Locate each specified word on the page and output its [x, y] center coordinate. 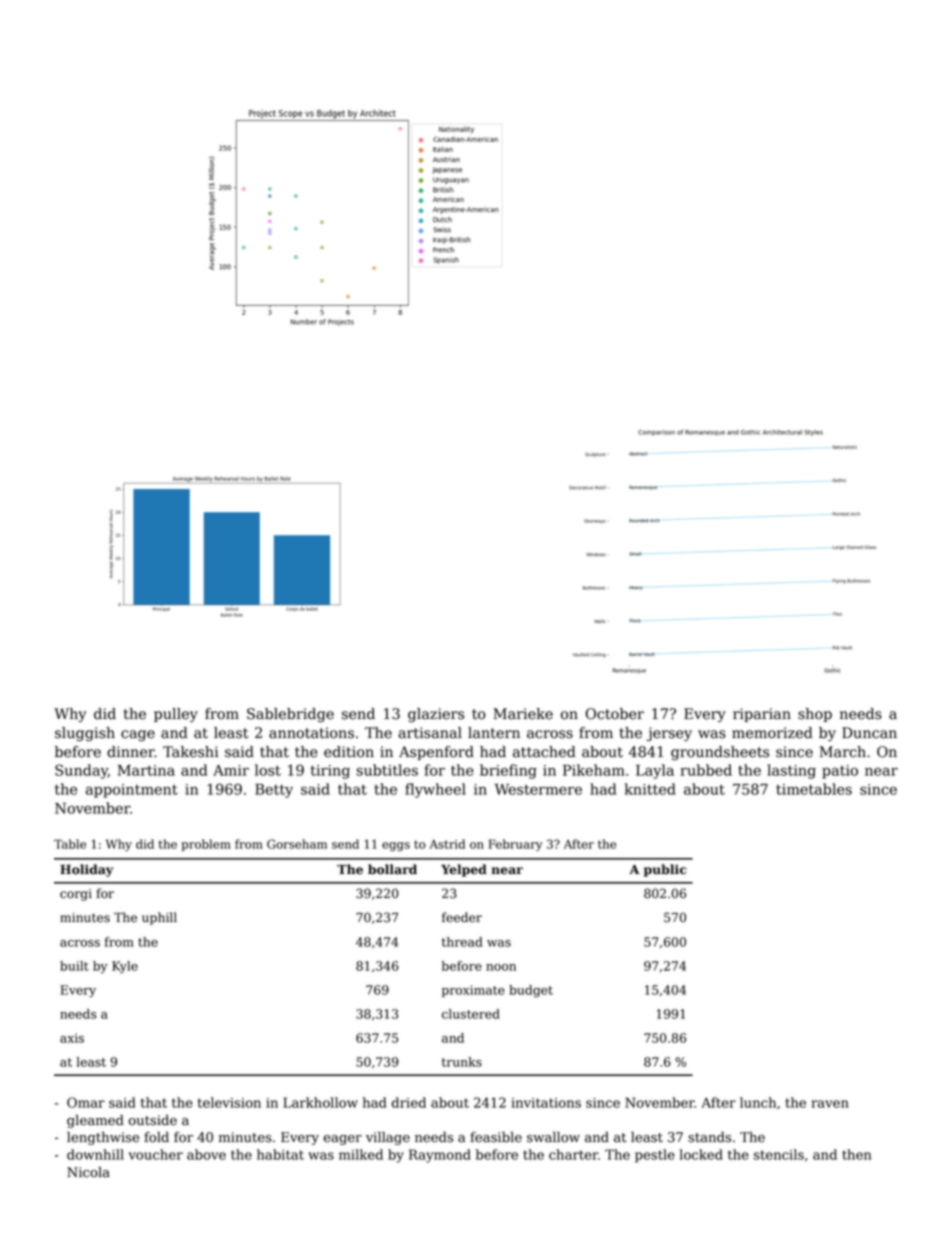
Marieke [523, 714]
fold [156, 1137]
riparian [762, 715]
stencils [779, 1154]
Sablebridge [290, 715]
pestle [655, 1156]
